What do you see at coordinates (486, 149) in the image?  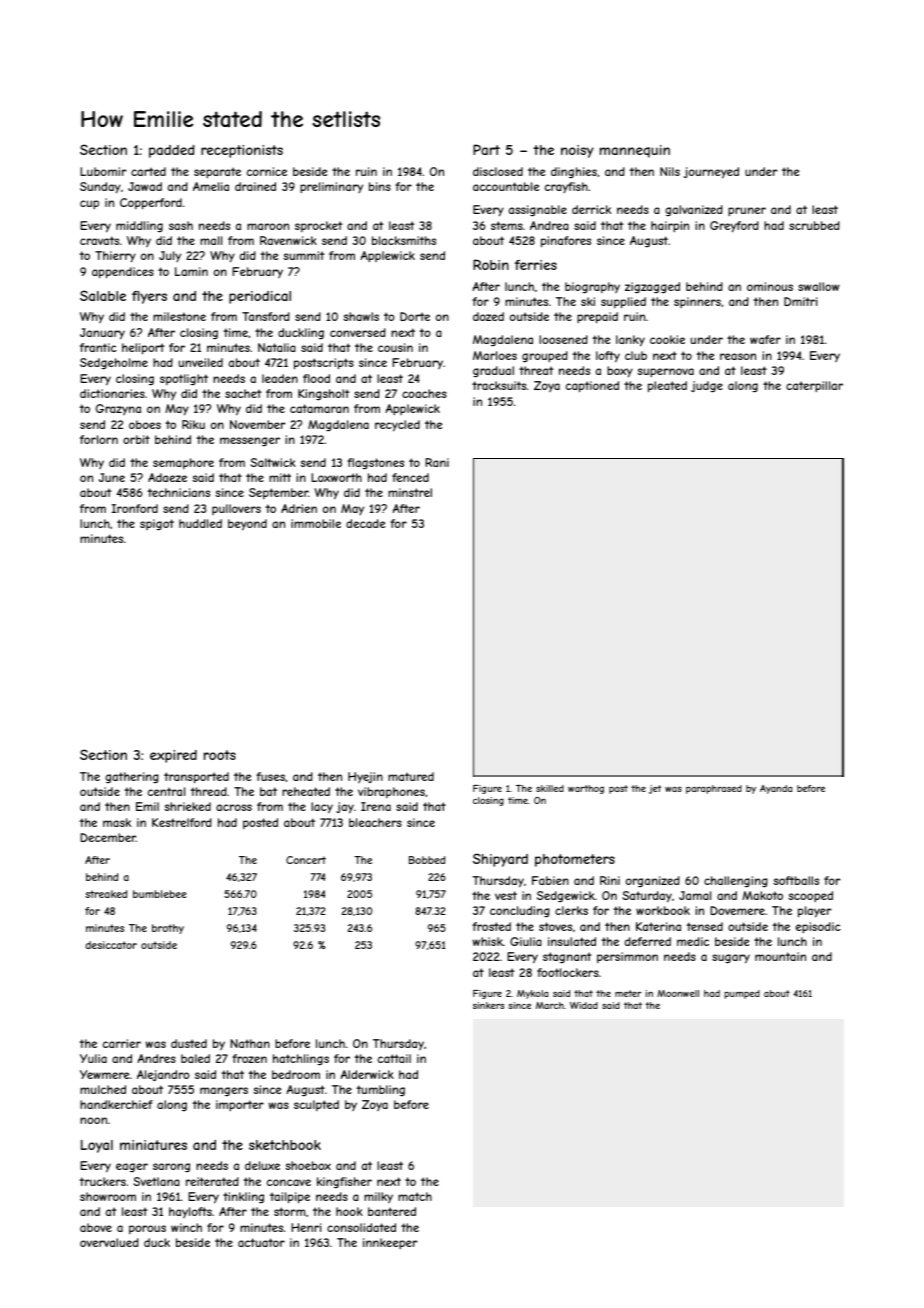 I see `Part` at bounding box center [486, 149].
